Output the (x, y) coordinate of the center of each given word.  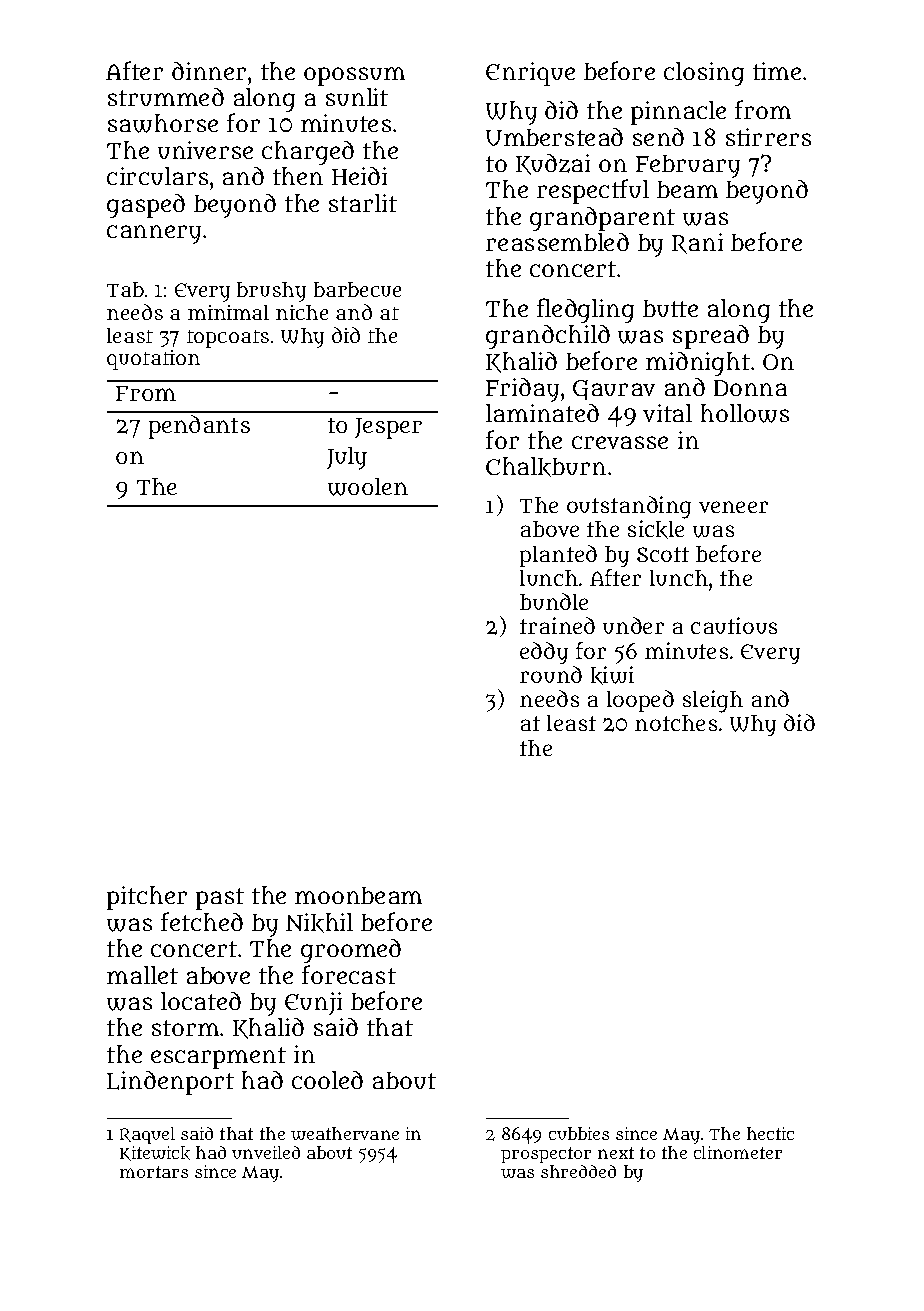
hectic (770, 1133)
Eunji (313, 1003)
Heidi (359, 176)
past (220, 899)
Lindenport (170, 1083)
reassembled (557, 242)
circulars (157, 176)
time (777, 71)
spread (711, 337)
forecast (349, 974)
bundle (554, 601)
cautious (734, 625)
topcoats (228, 339)
